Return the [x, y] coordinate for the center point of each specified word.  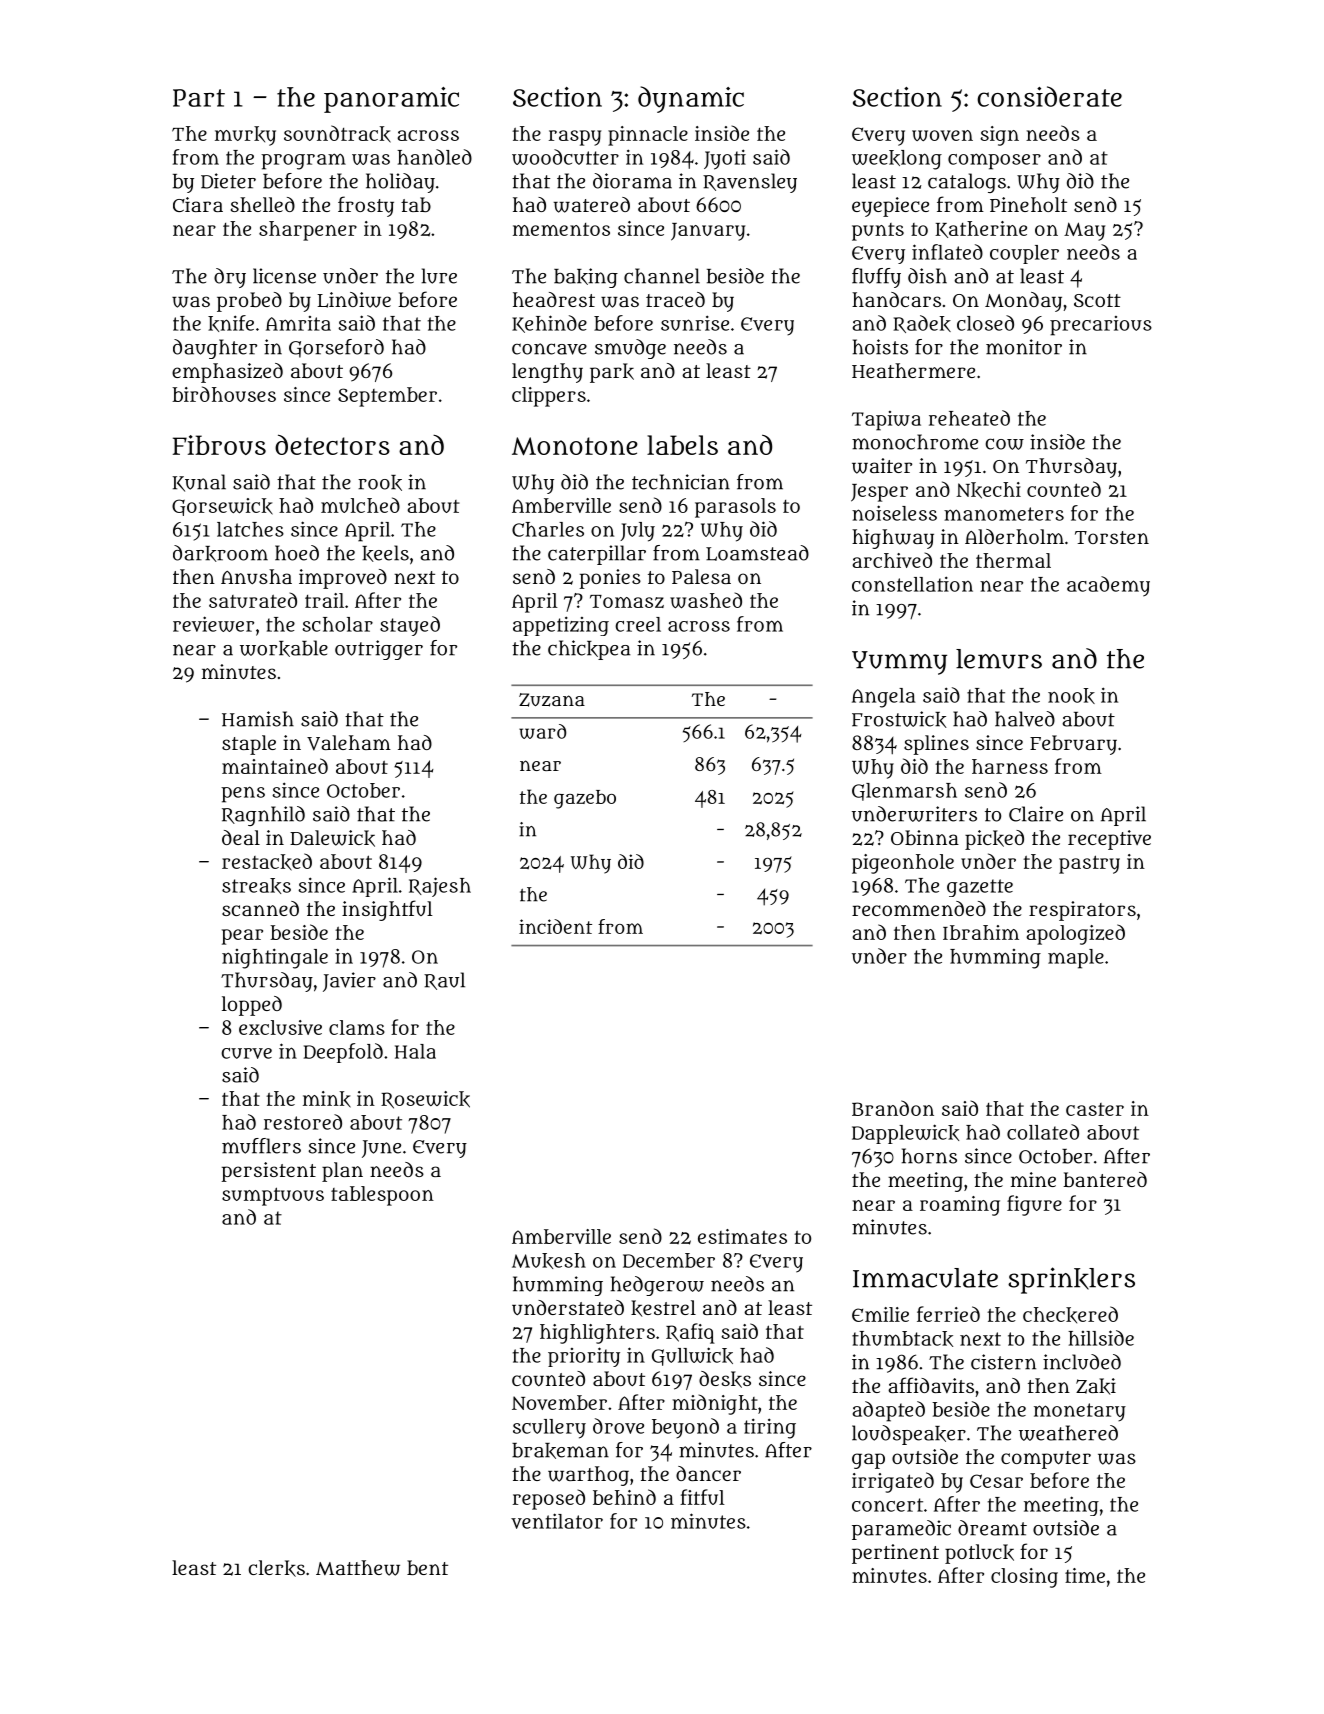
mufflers [261, 1146]
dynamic [691, 99]
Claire [1036, 814]
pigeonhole [903, 864]
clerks [276, 1568]
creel [638, 624]
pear [242, 937]
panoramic [391, 100]
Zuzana [552, 700]
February [1073, 745]
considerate [1049, 96]
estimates [742, 1236]
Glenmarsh [904, 792]
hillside [1101, 1338]
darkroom [220, 553]
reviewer [213, 624]
